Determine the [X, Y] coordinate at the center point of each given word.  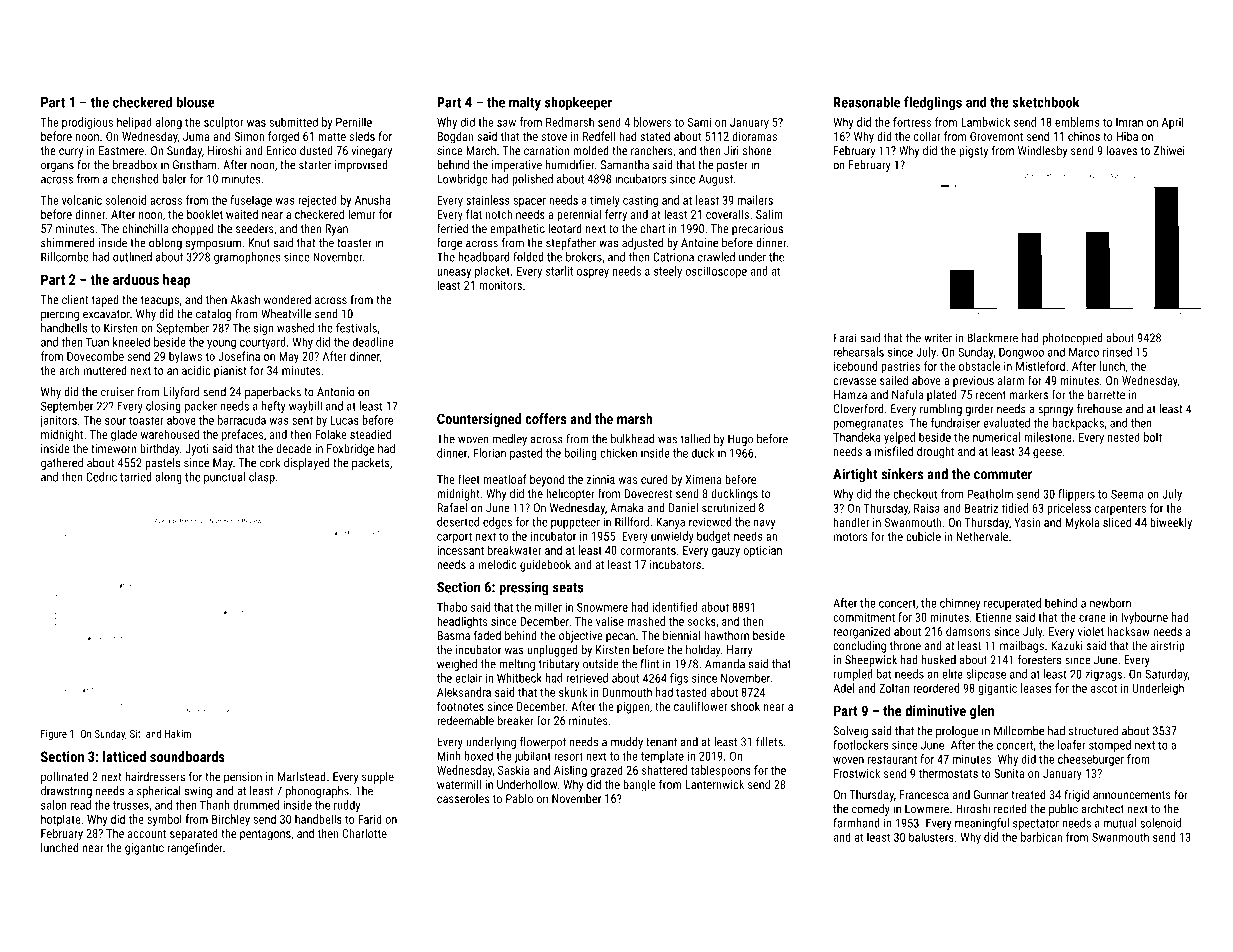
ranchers [652, 150]
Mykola [1082, 523]
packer [201, 407]
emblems [1077, 122]
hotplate [61, 820]
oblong [165, 244]
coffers [546, 419]
